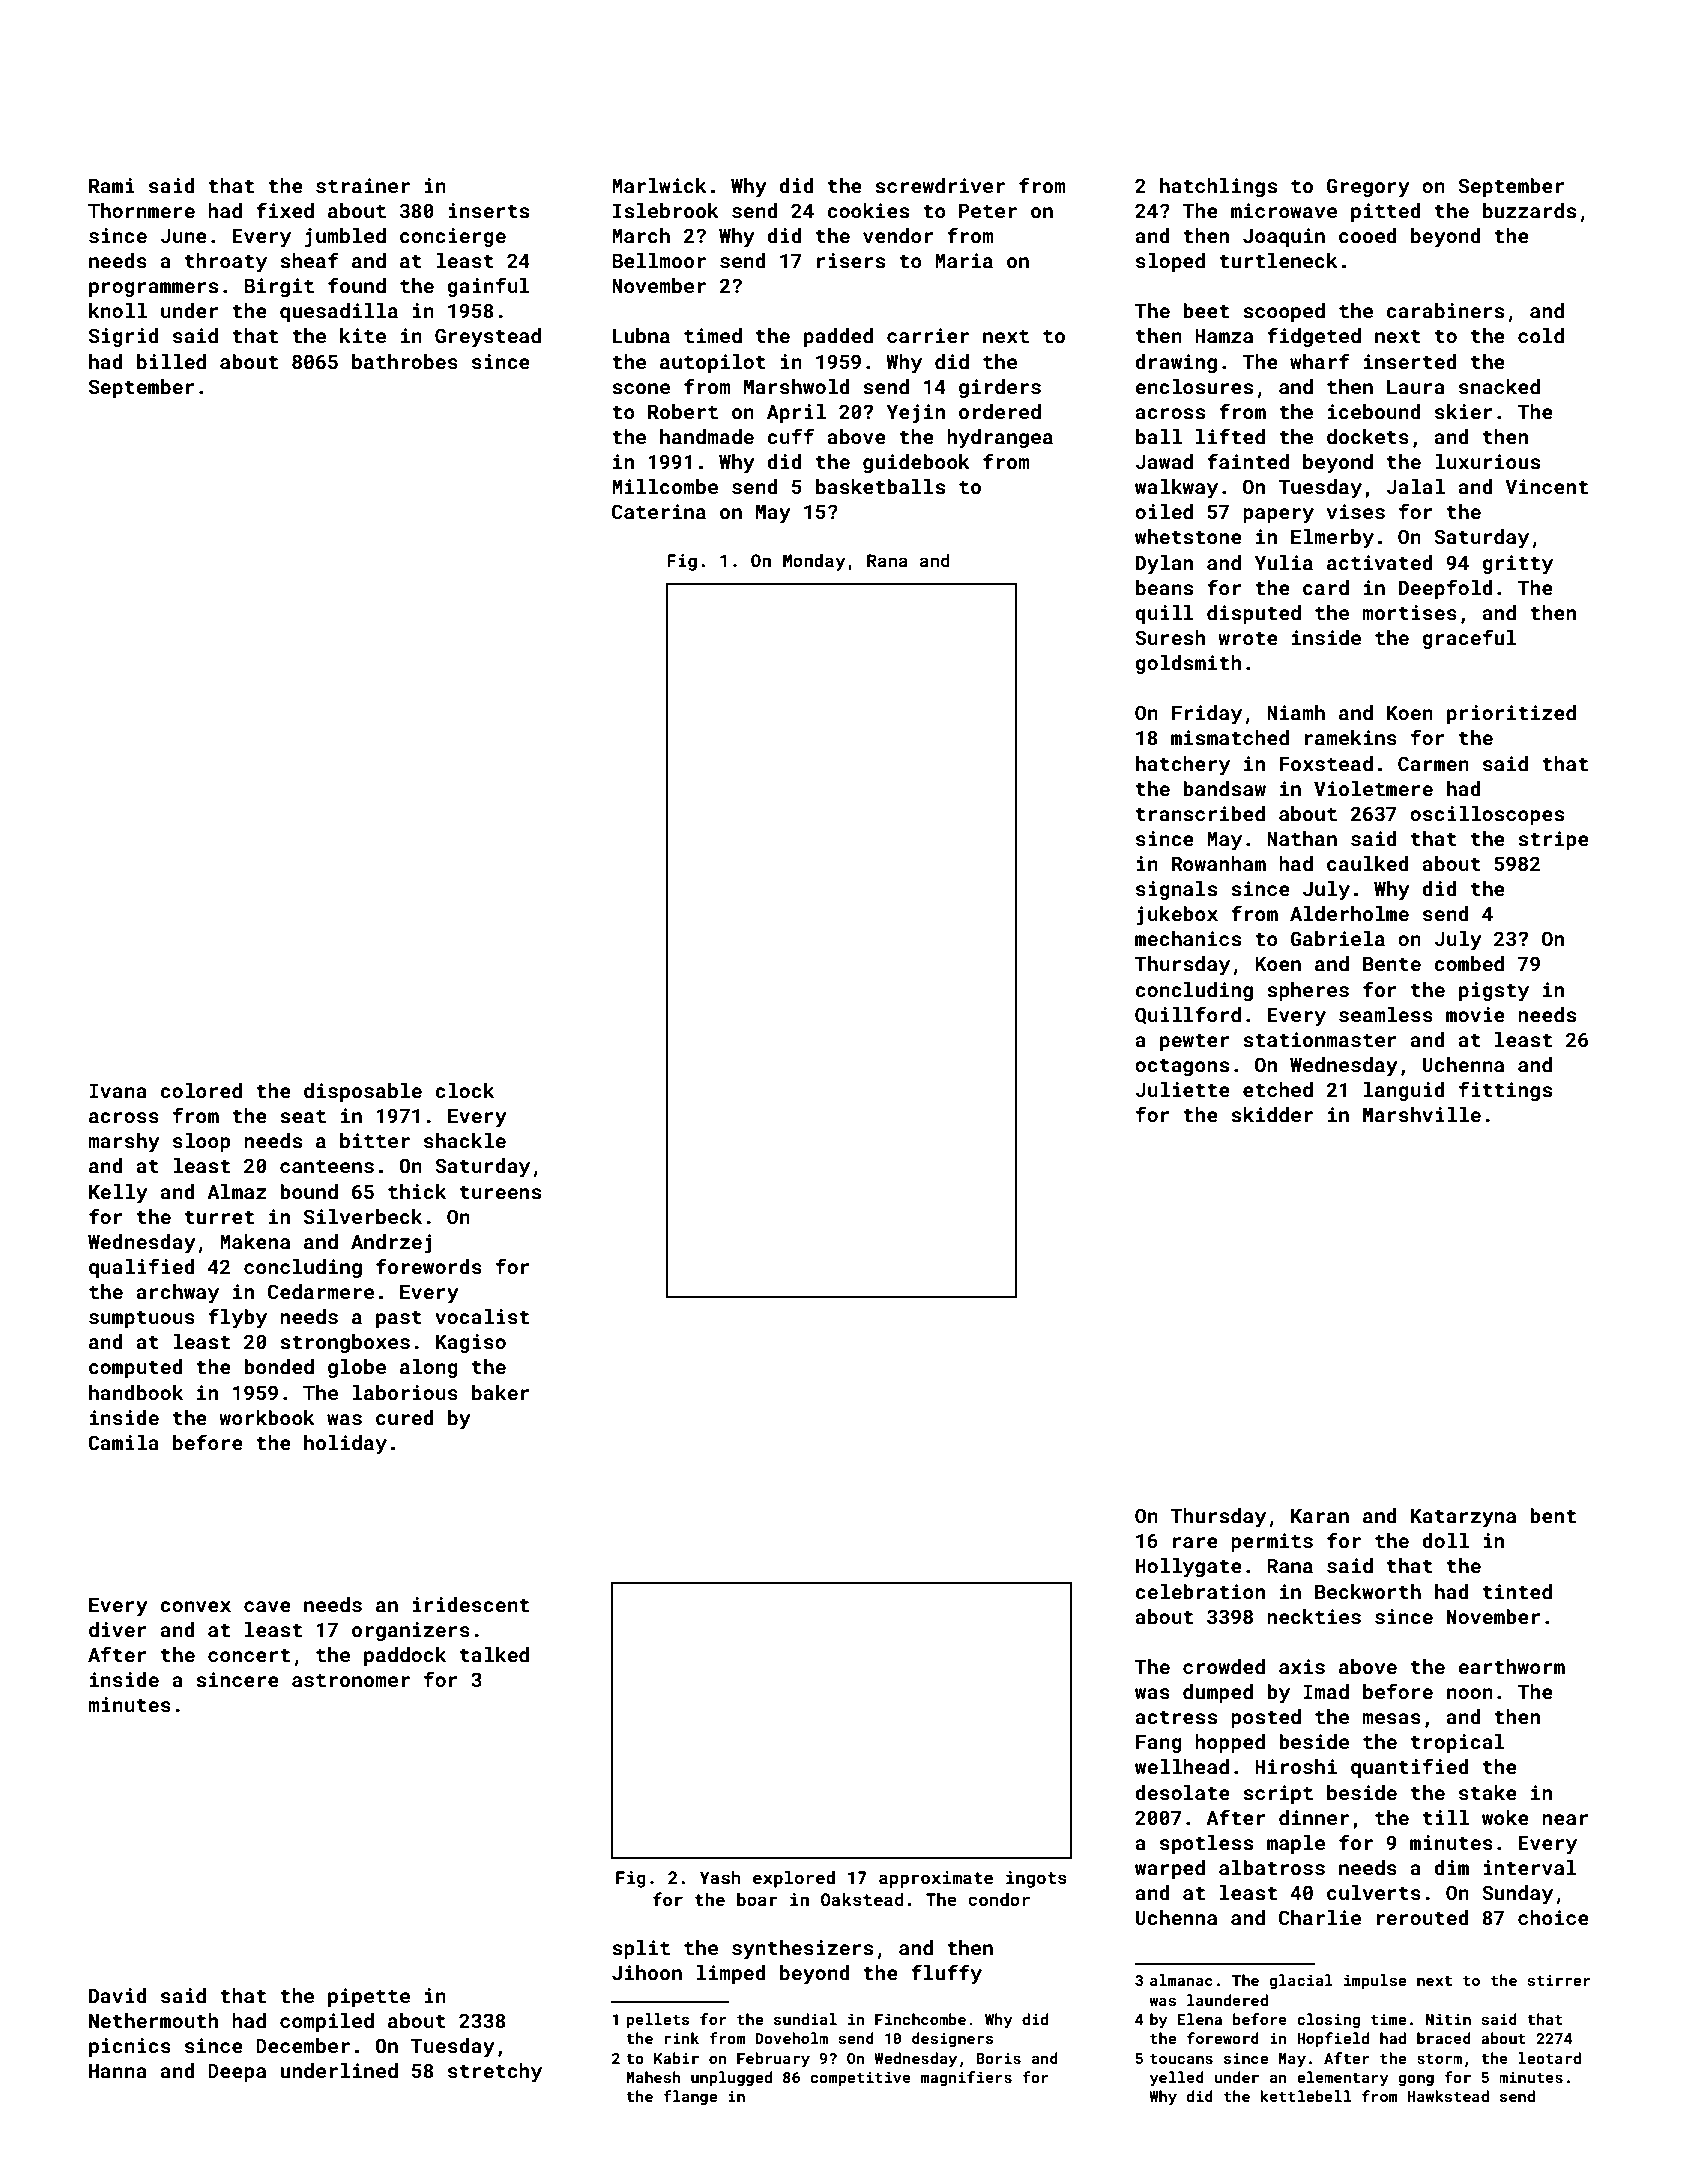 The height and width of the screenshot is (2178, 1683). What do you see at coordinates (1529, 210) in the screenshot?
I see `buzzards` at bounding box center [1529, 210].
